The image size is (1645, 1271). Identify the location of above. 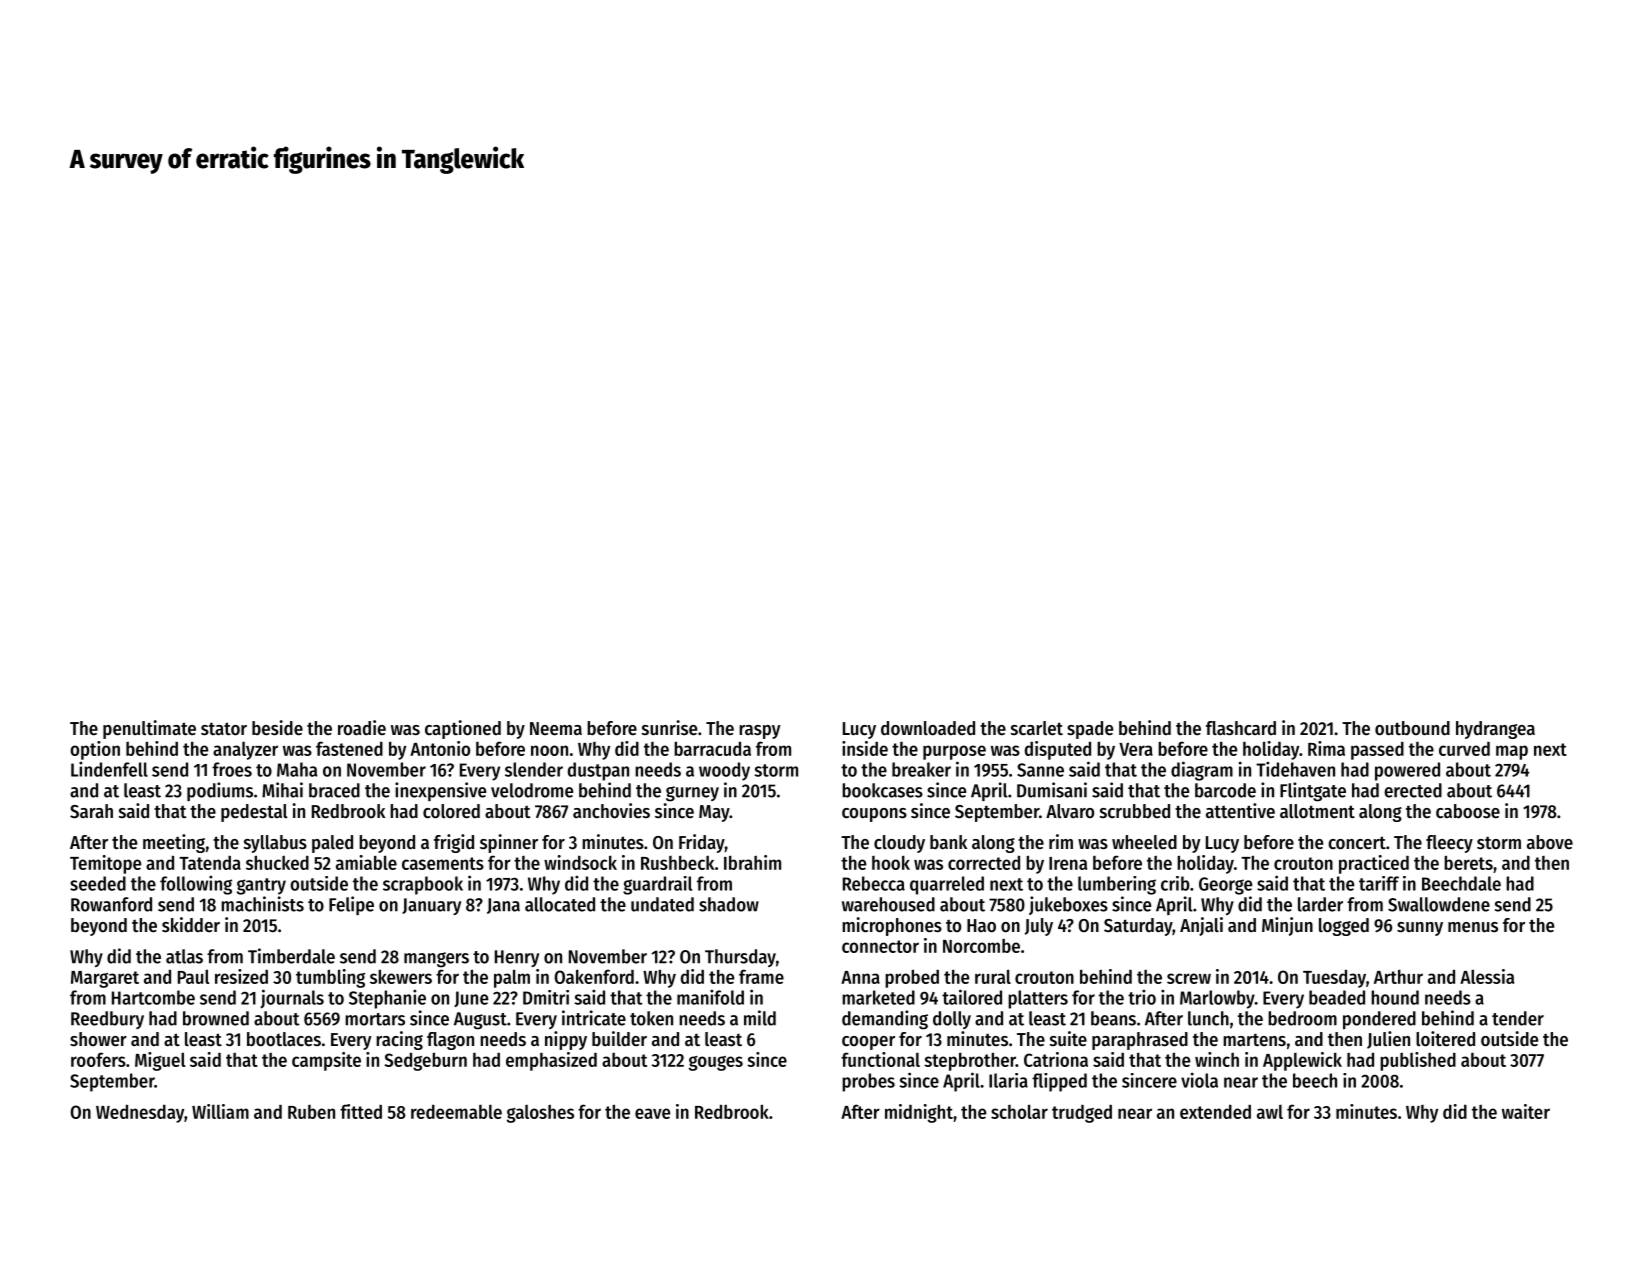
(1550, 842).
